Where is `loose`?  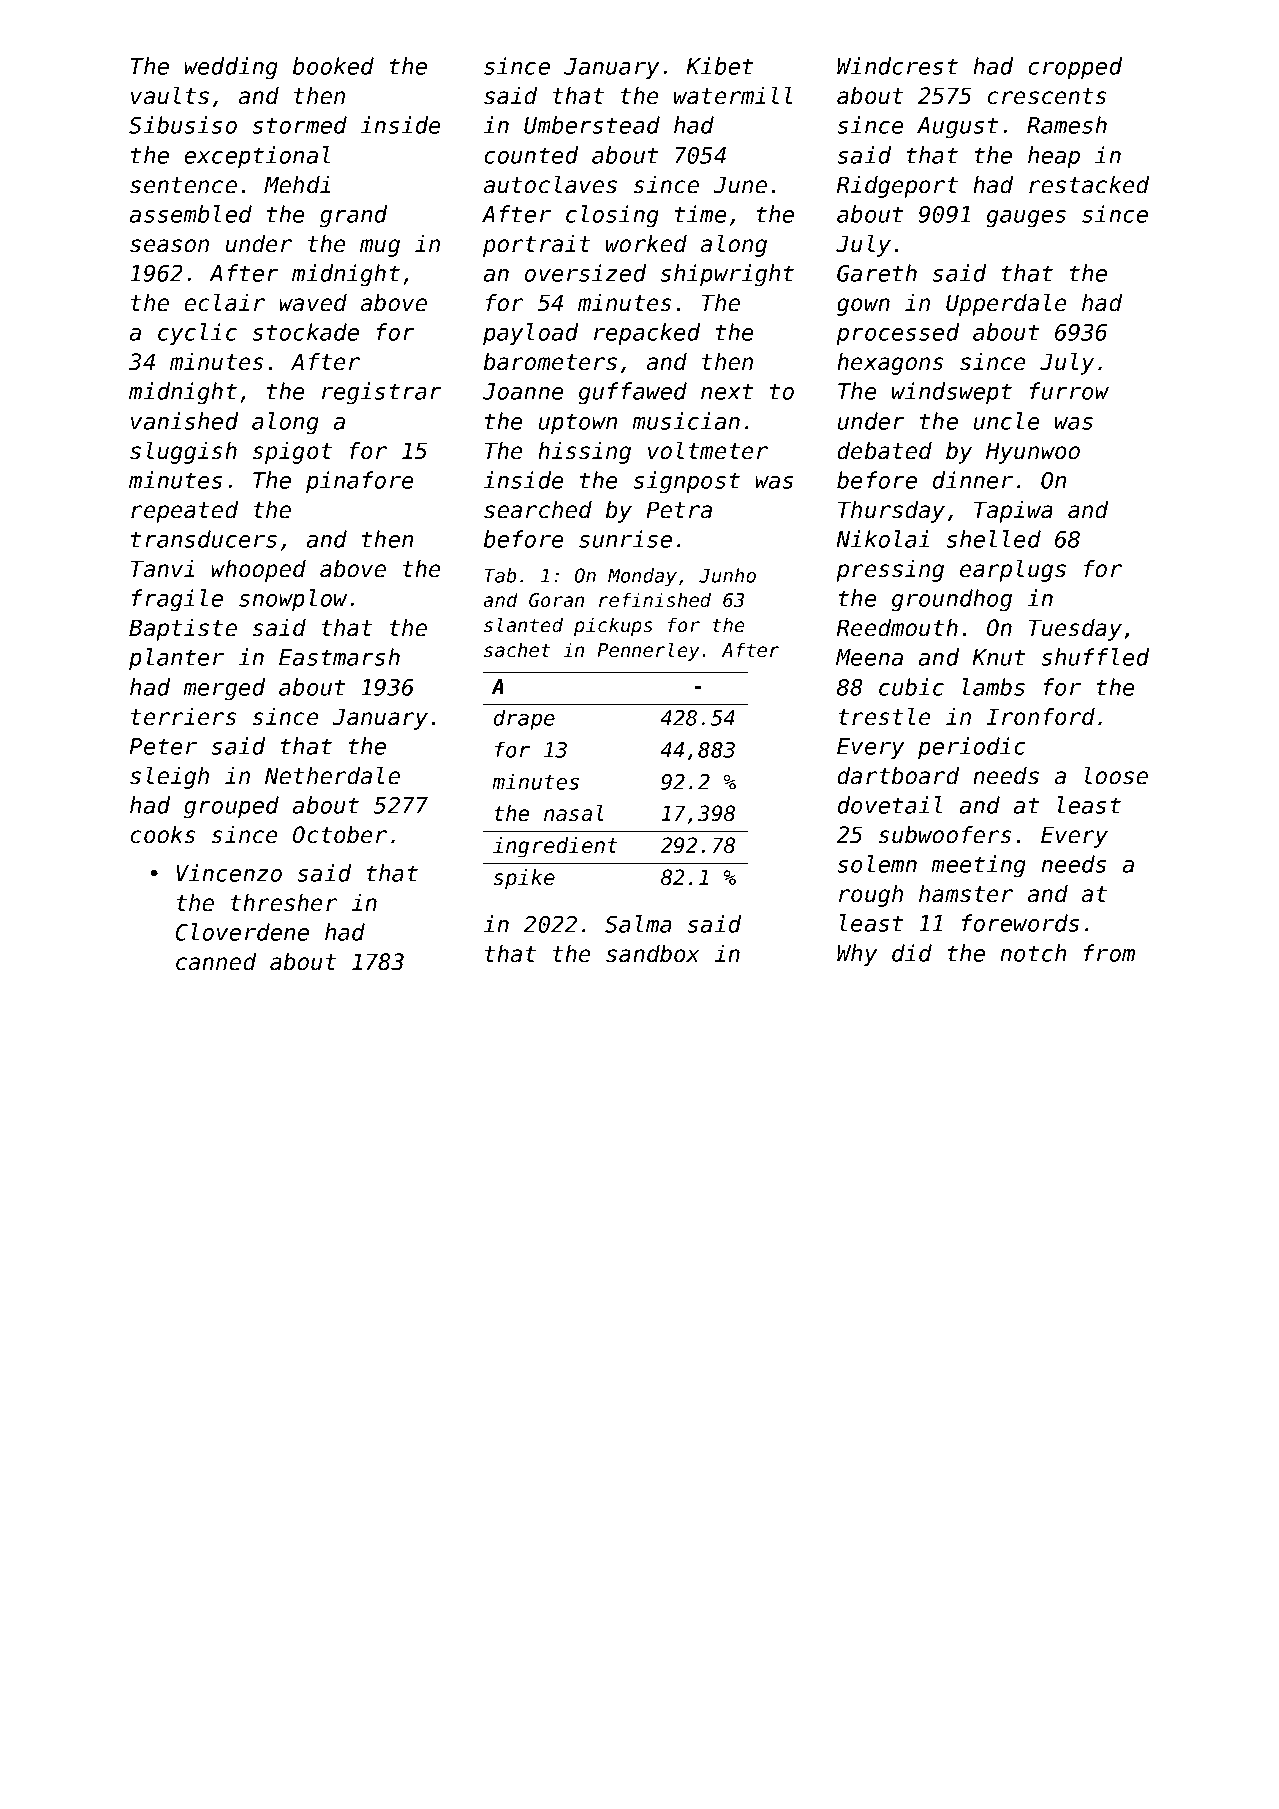 loose is located at coordinates (1116, 775).
